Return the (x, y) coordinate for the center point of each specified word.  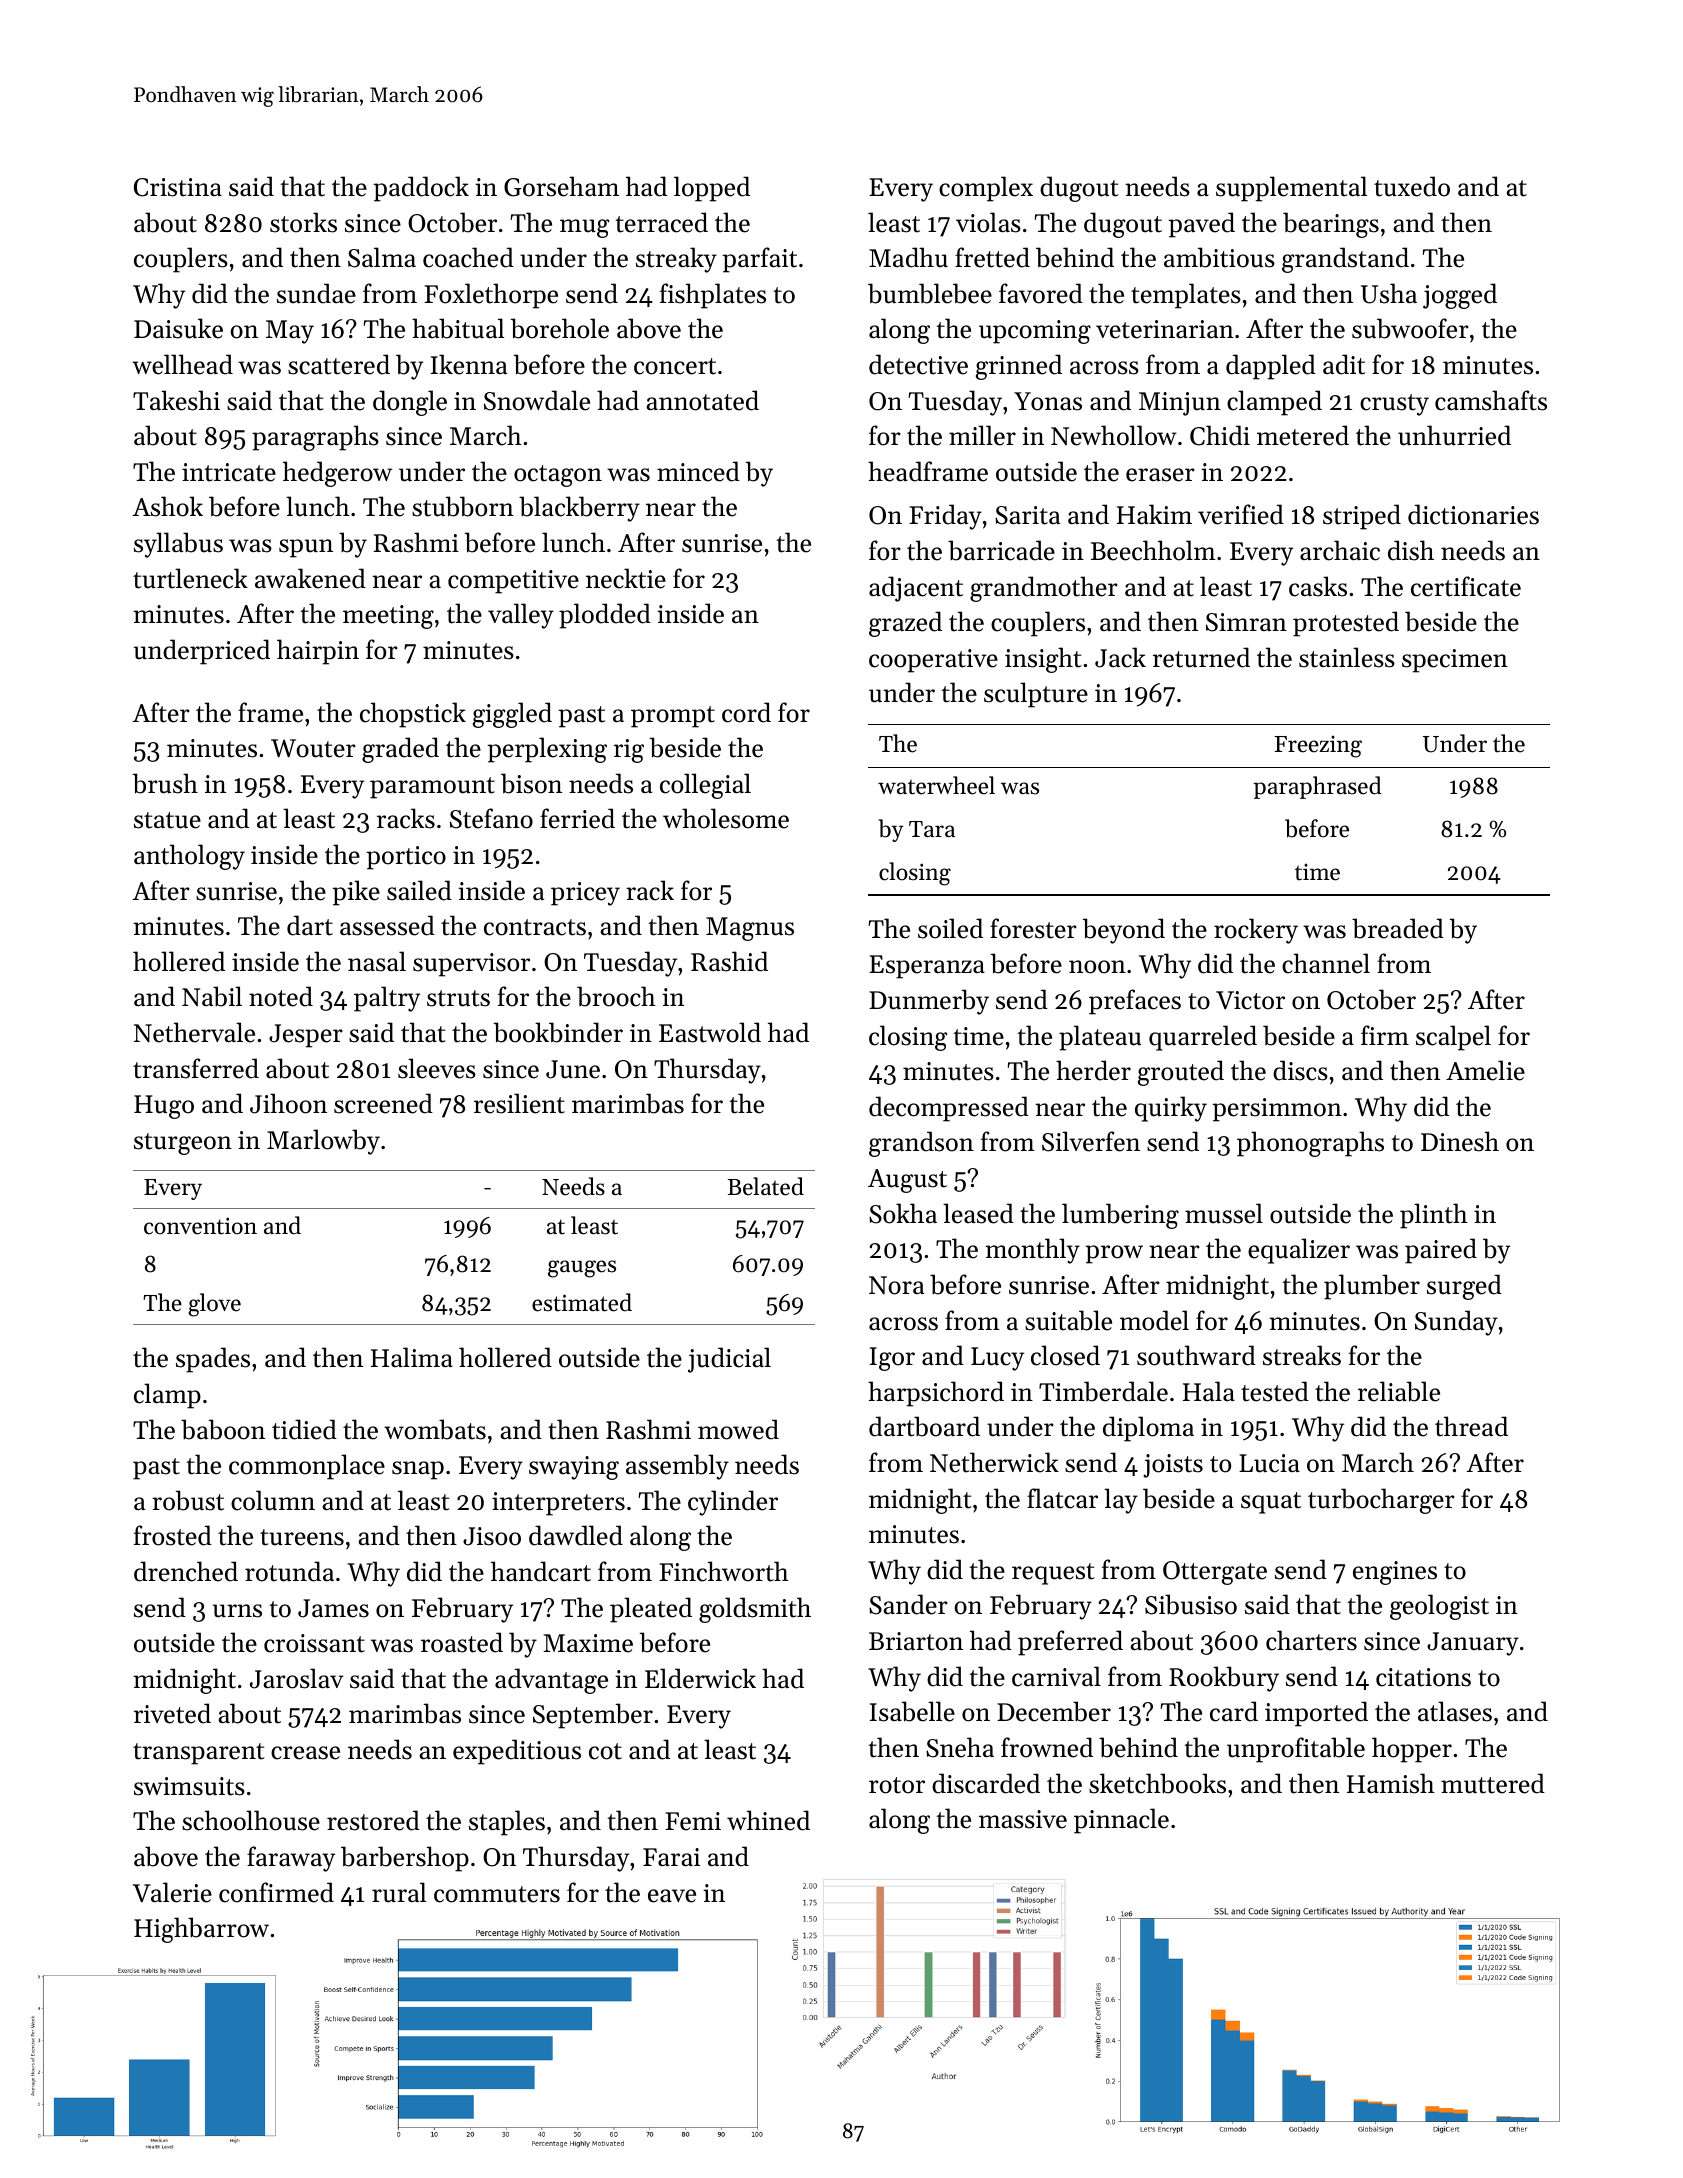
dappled (1271, 367)
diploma (1148, 1429)
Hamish (1391, 1783)
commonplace (307, 1467)
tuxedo (1412, 186)
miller (982, 435)
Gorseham (561, 186)
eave (672, 1896)
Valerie (172, 1892)
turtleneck (190, 578)
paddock (421, 189)
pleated (651, 1610)
